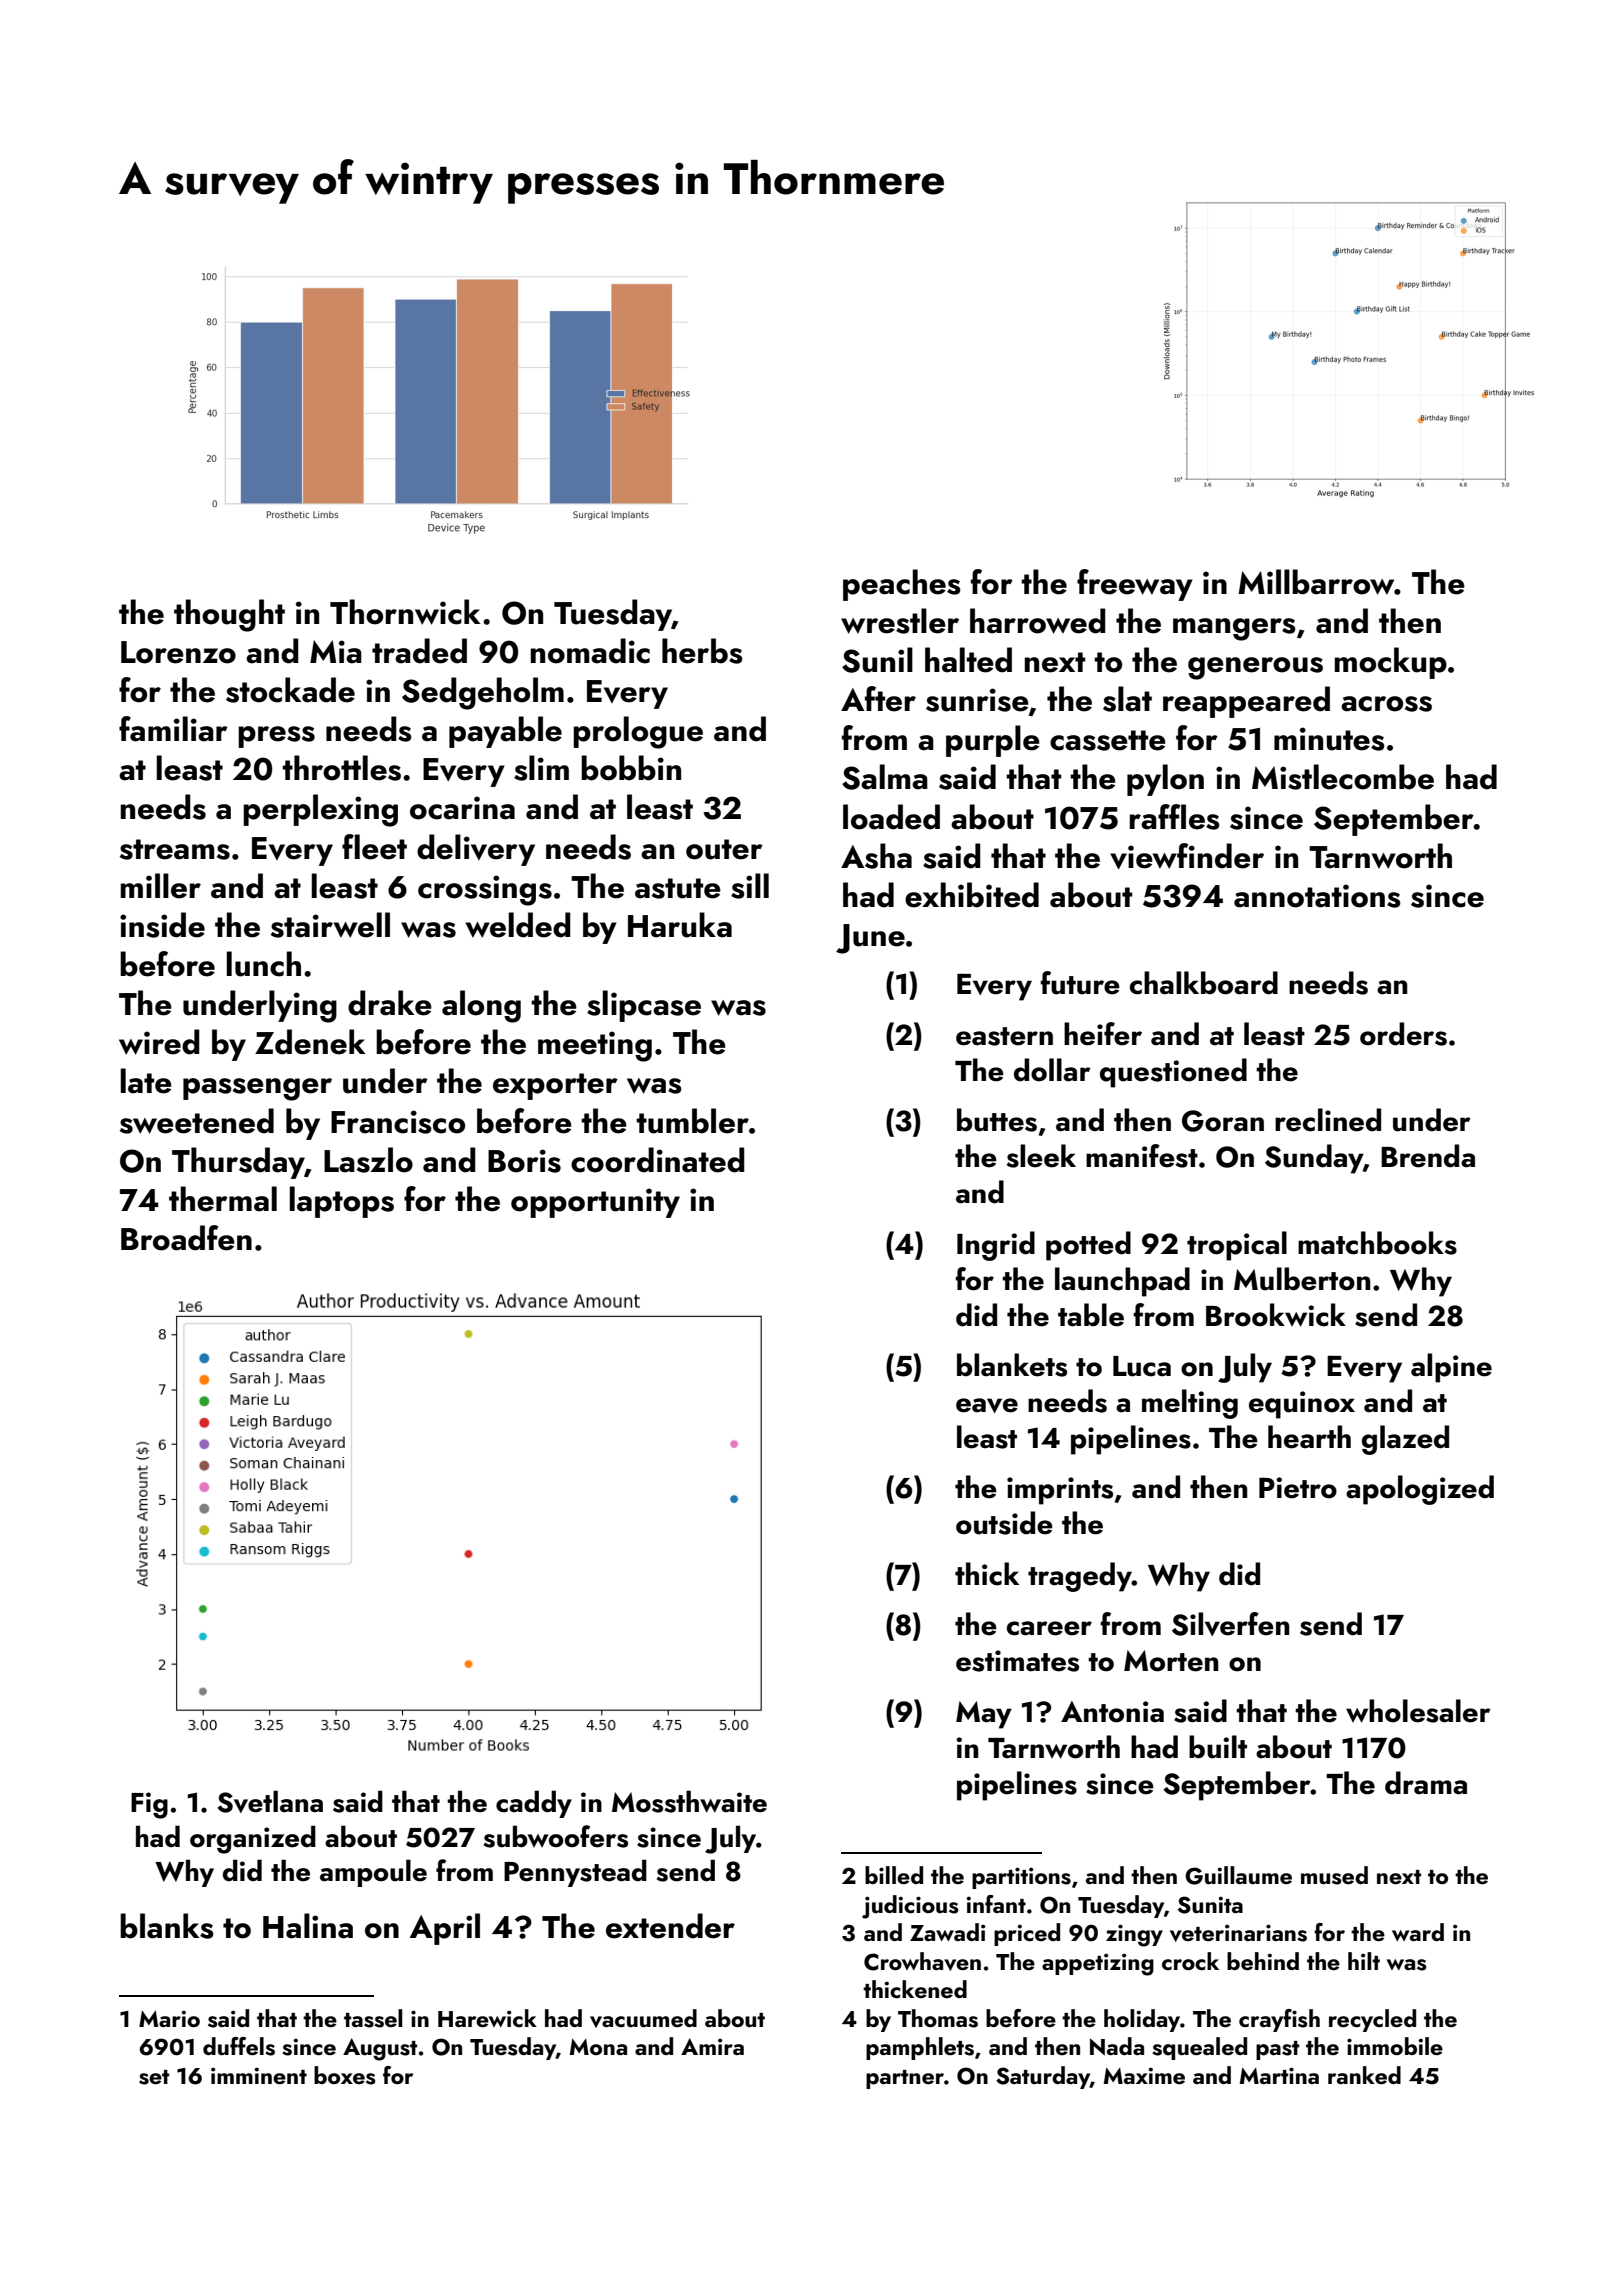 The image size is (1620, 2292). I want to click on Goran, so click(1223, 1121).
